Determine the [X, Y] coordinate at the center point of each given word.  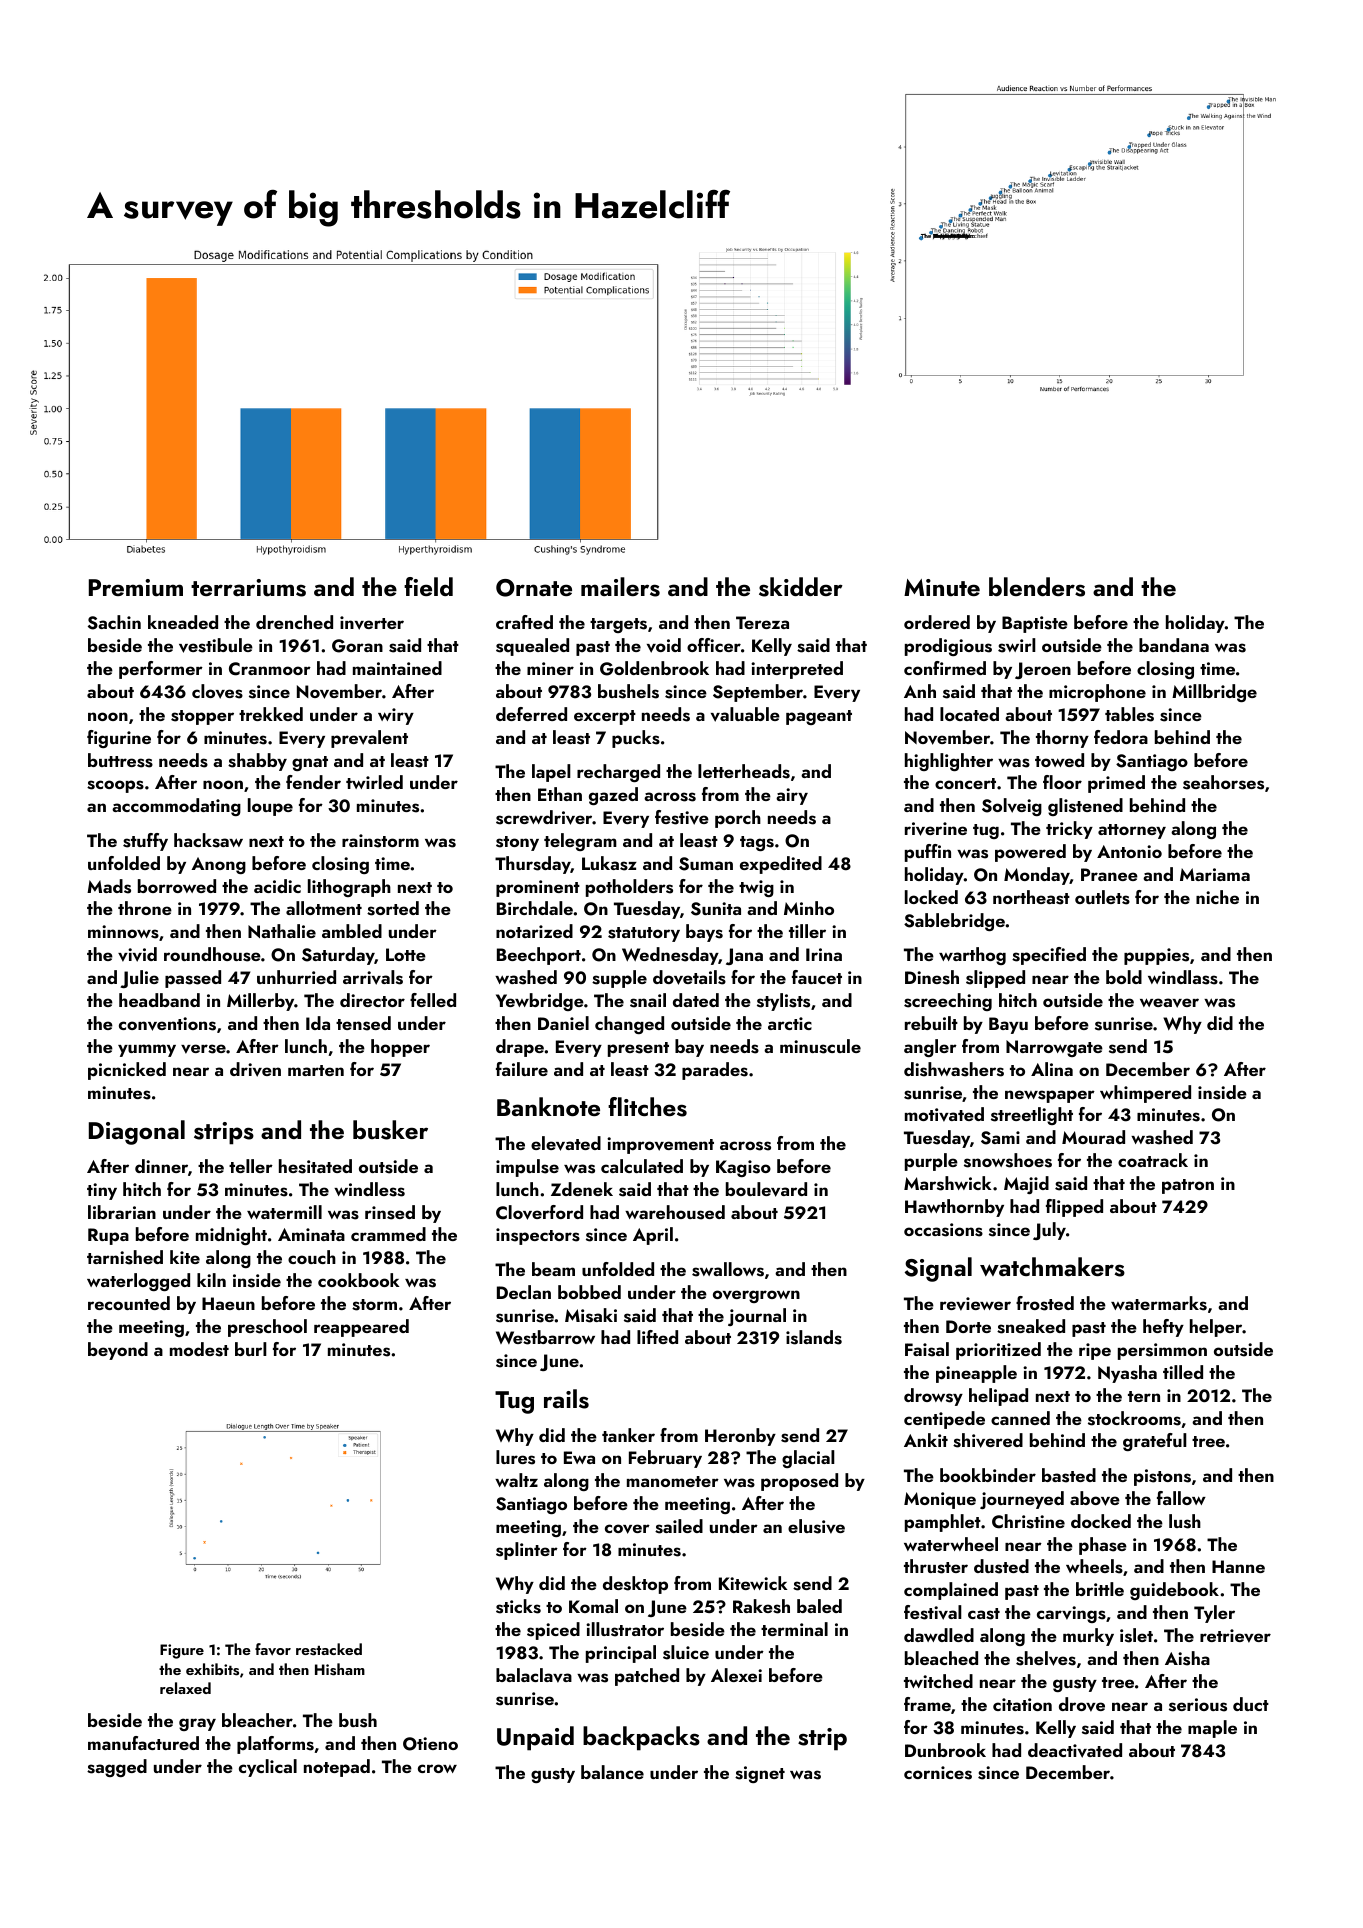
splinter [527, 1551]
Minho [809, 908]
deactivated [1075, 1750]
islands [814, 1337]
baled [819, 1606]
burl [251, 1349]
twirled [374, 782]
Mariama [1215, 874]
